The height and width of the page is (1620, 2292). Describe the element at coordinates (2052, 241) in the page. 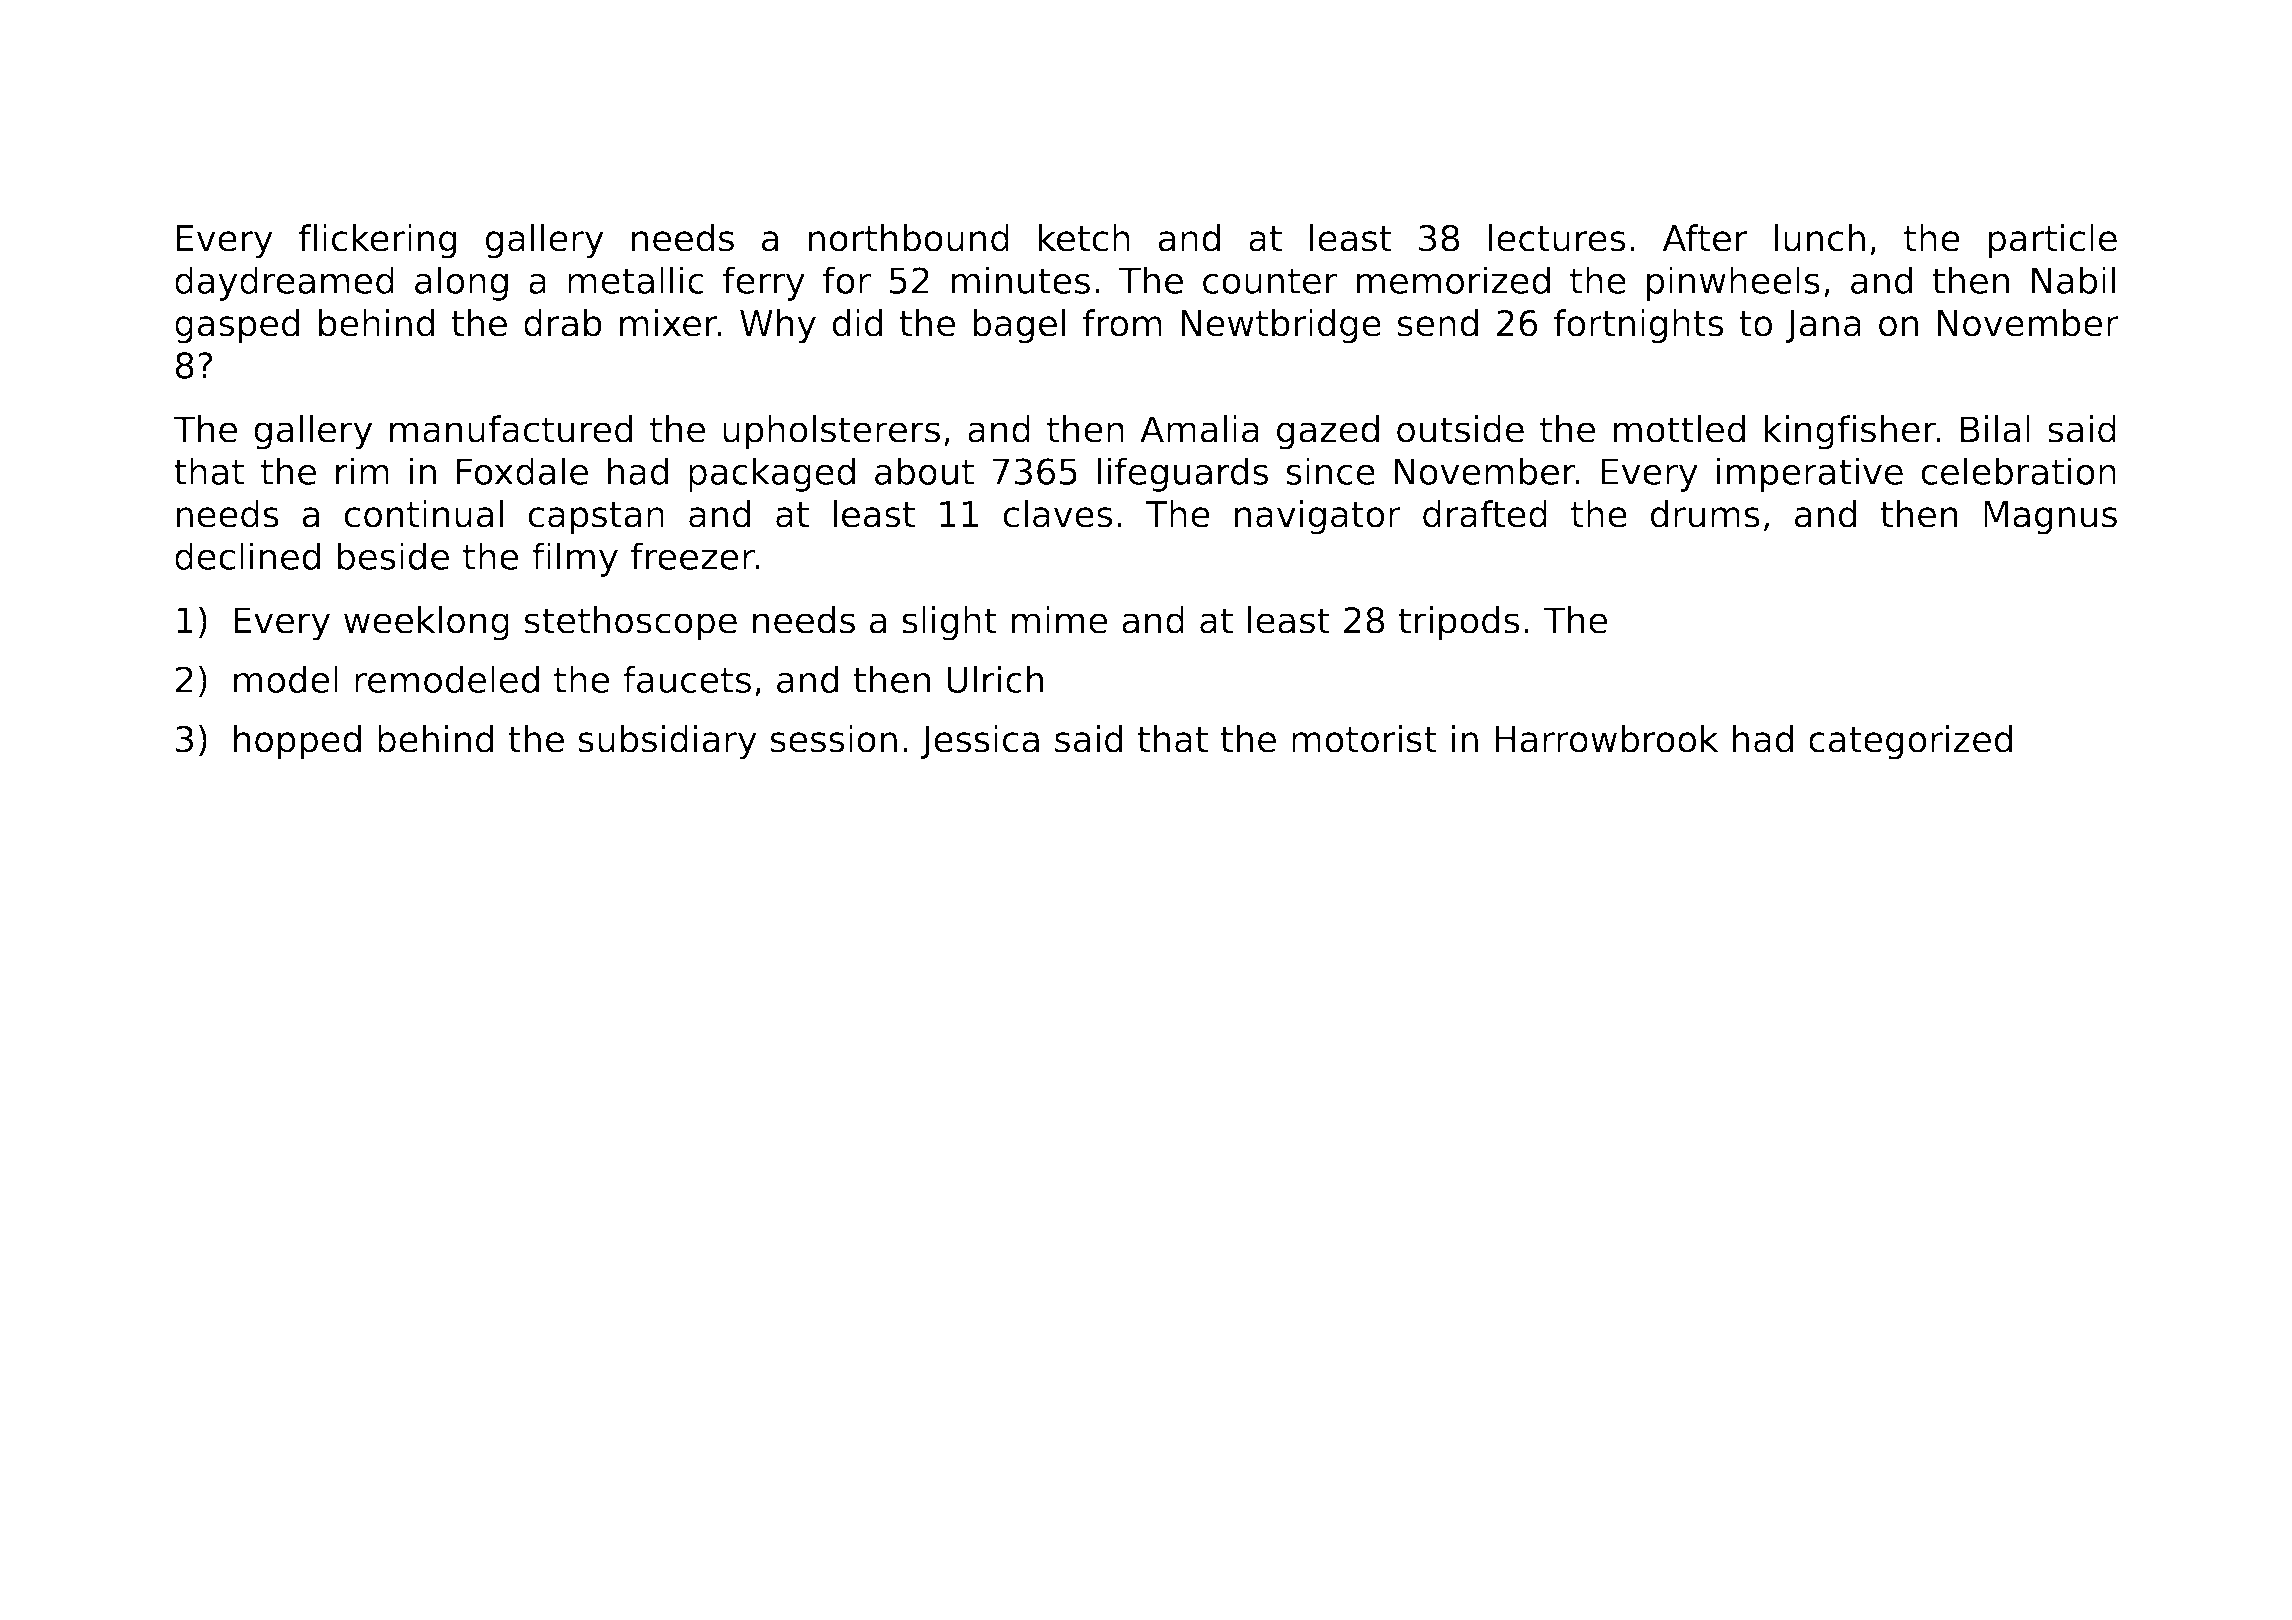

I see `particle` at that location.
